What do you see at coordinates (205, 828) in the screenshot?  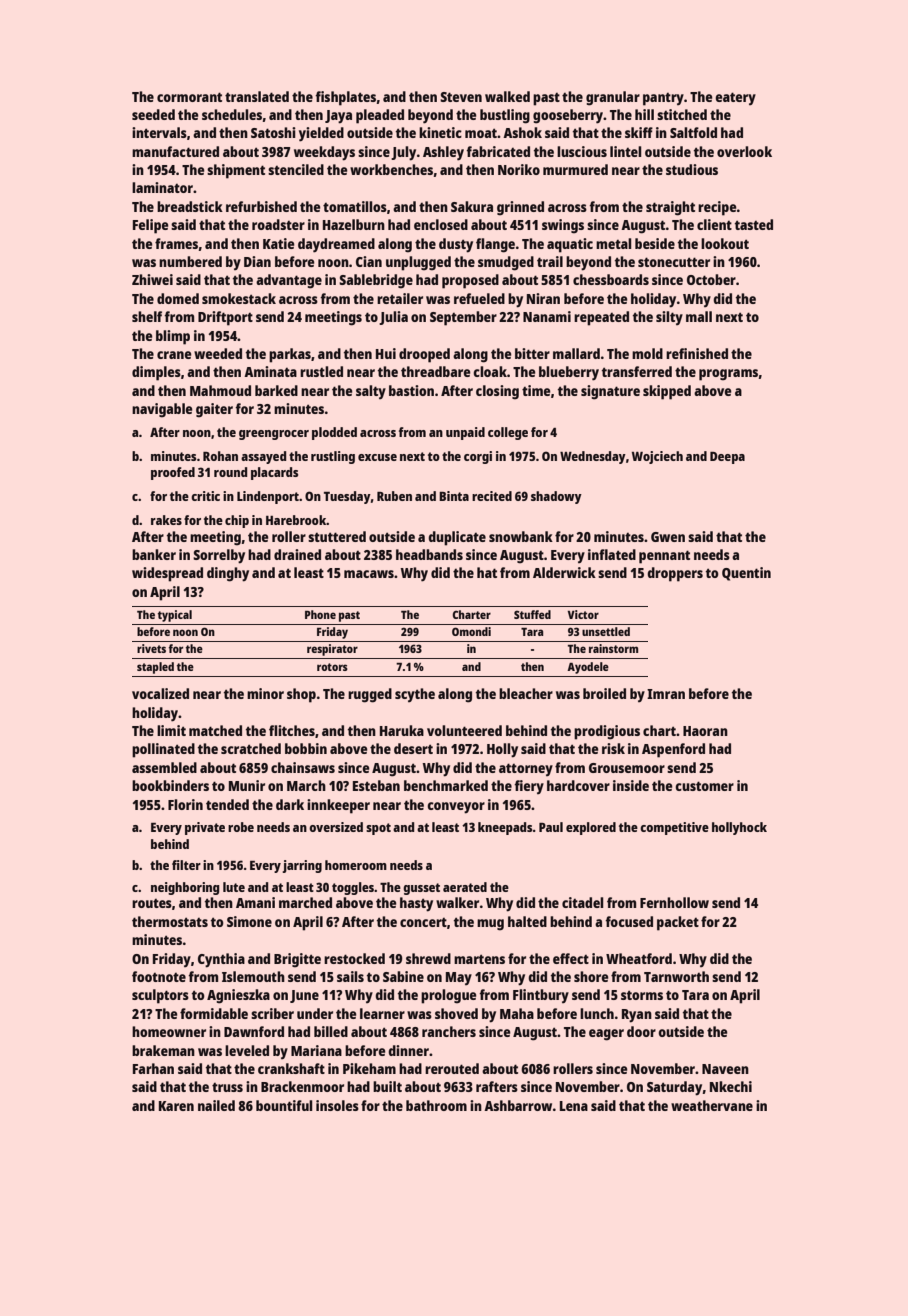 I see `private` at bounding box center [205, 828].
